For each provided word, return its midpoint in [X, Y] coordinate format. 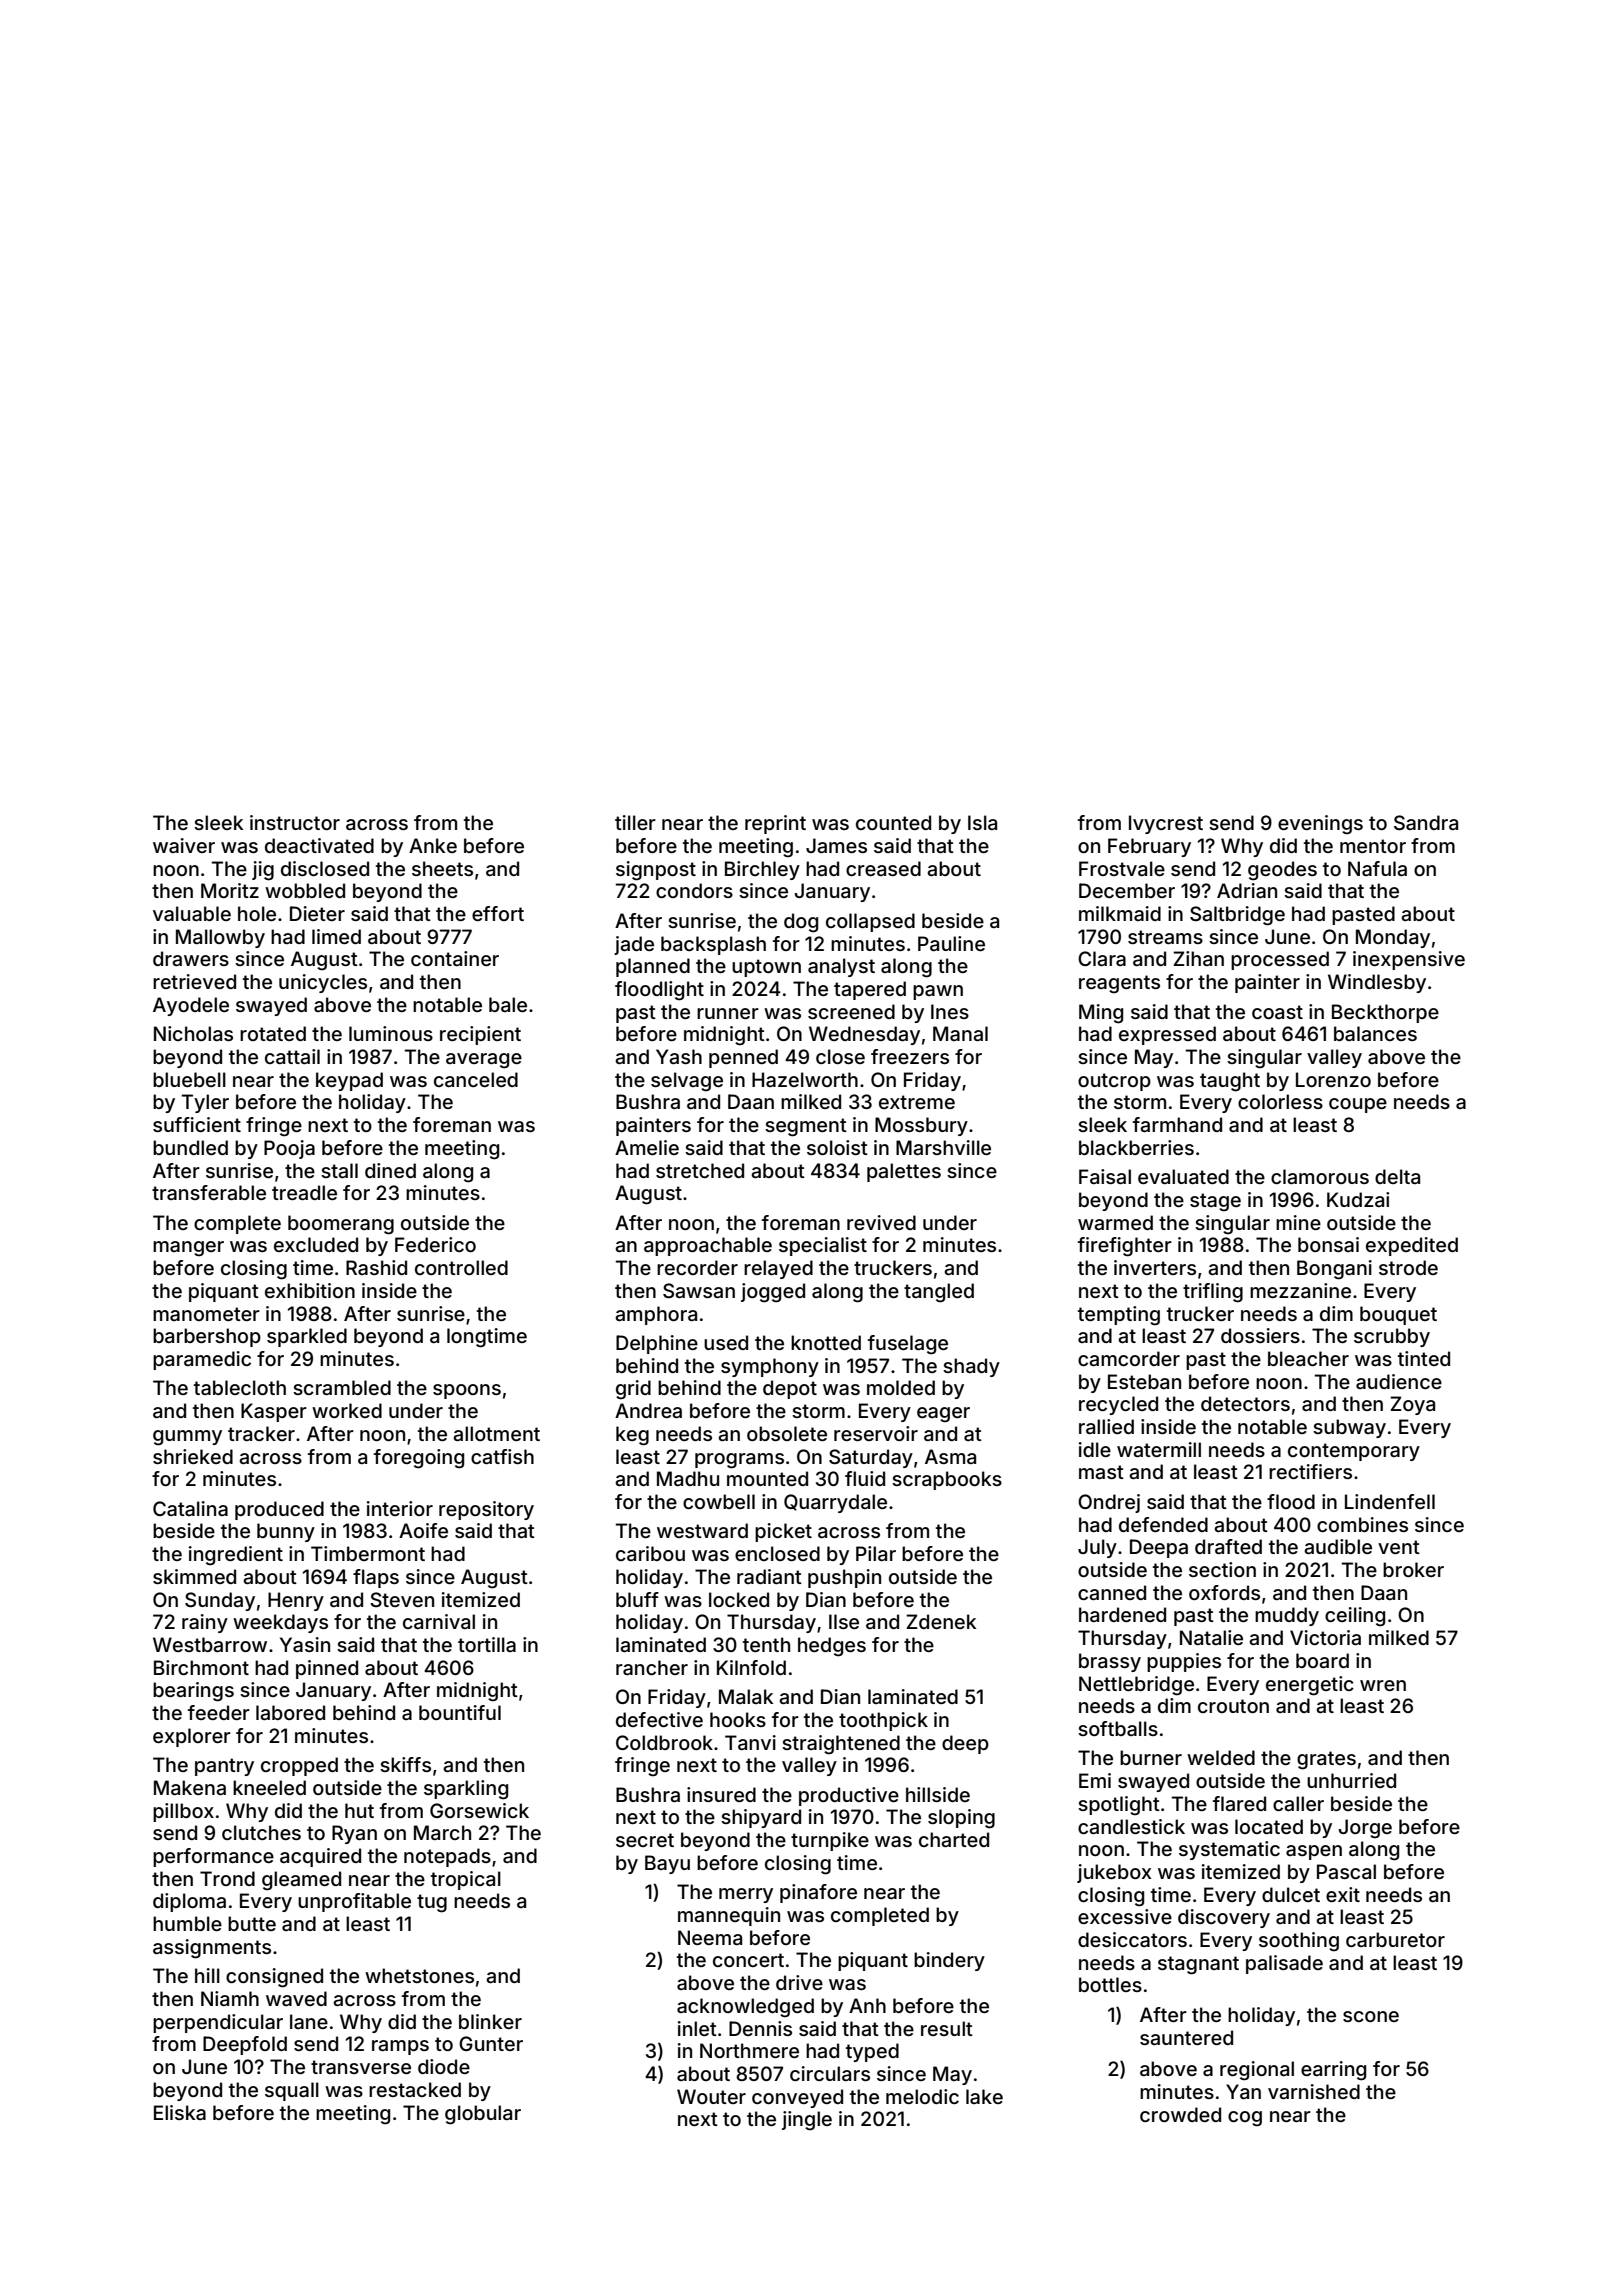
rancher [652, 1667]
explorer [192, 1737]
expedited [1412, 1246]
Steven [402, 1599]
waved [296, 1998]
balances [1375, 1033]
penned [743, 1058]
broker [1413, 1569]
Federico [435, 1244]
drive [799, 1982]
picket [783, 1532]
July [1097, 1548]
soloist [837, 1147]
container [455, 958]
